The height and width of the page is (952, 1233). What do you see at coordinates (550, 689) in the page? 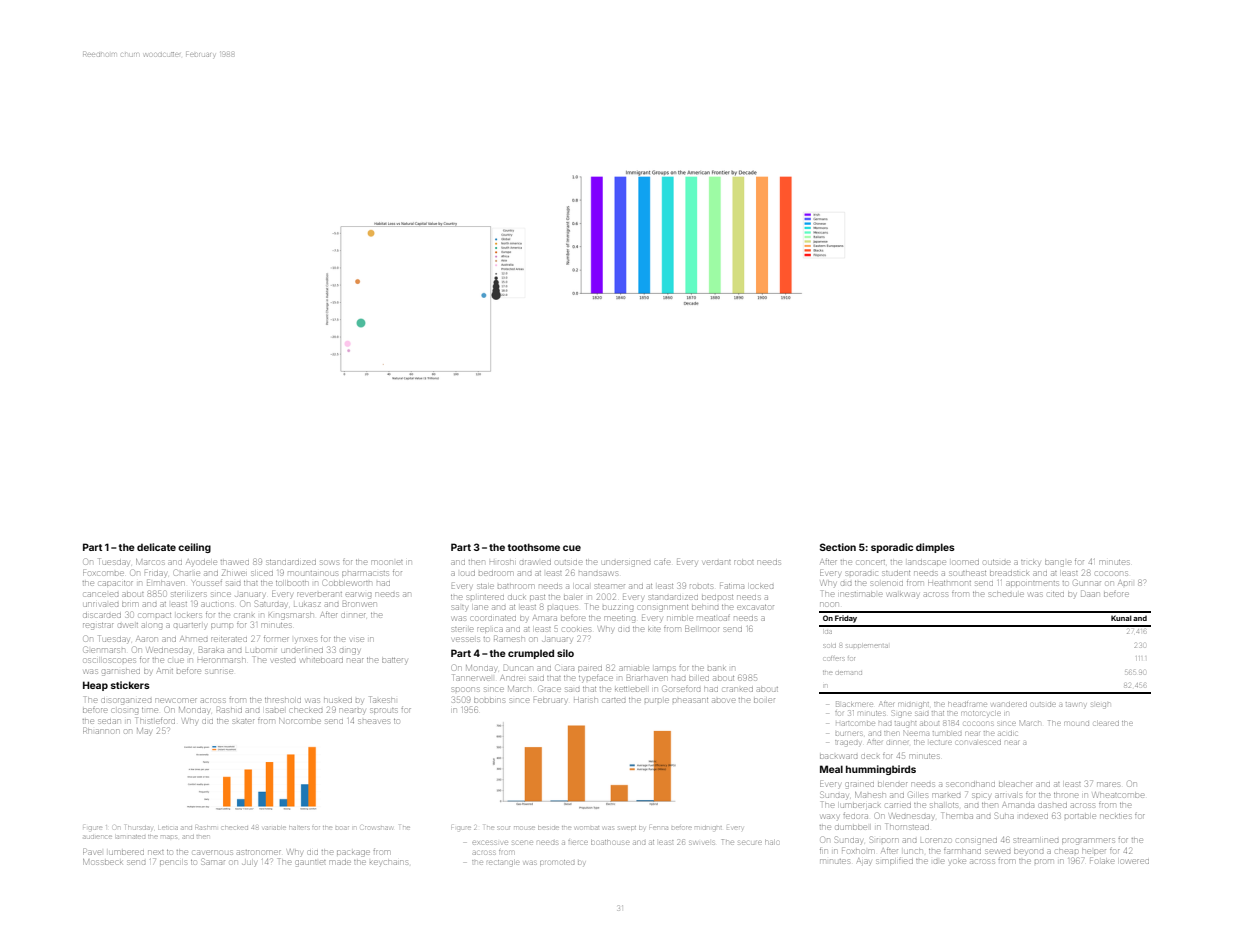
I see `Grace` at bounding box center [550, 689].
